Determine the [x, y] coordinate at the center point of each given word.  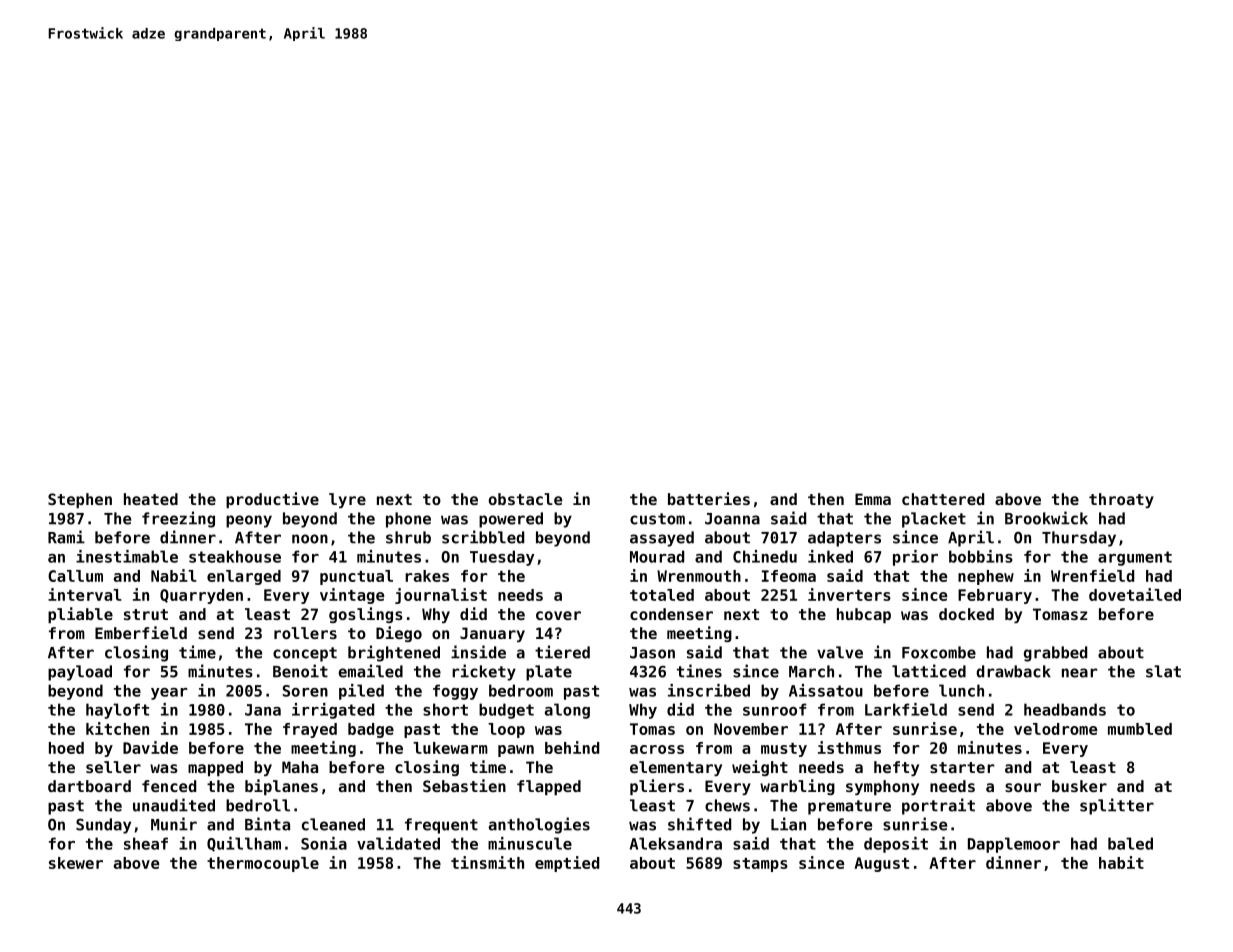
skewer [76, 863]
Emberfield [141, 632]
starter [962, 767]
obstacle [525, 499]
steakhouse [235, 556]
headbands [1065, 709]
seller [113, 767]
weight [760, 768]
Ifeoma [789, 576]
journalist [441, 596]
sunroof [774, 709]
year [169, 694]
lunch [961, 690]
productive [272, 500]
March [811, 671]
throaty [1121, 500]
